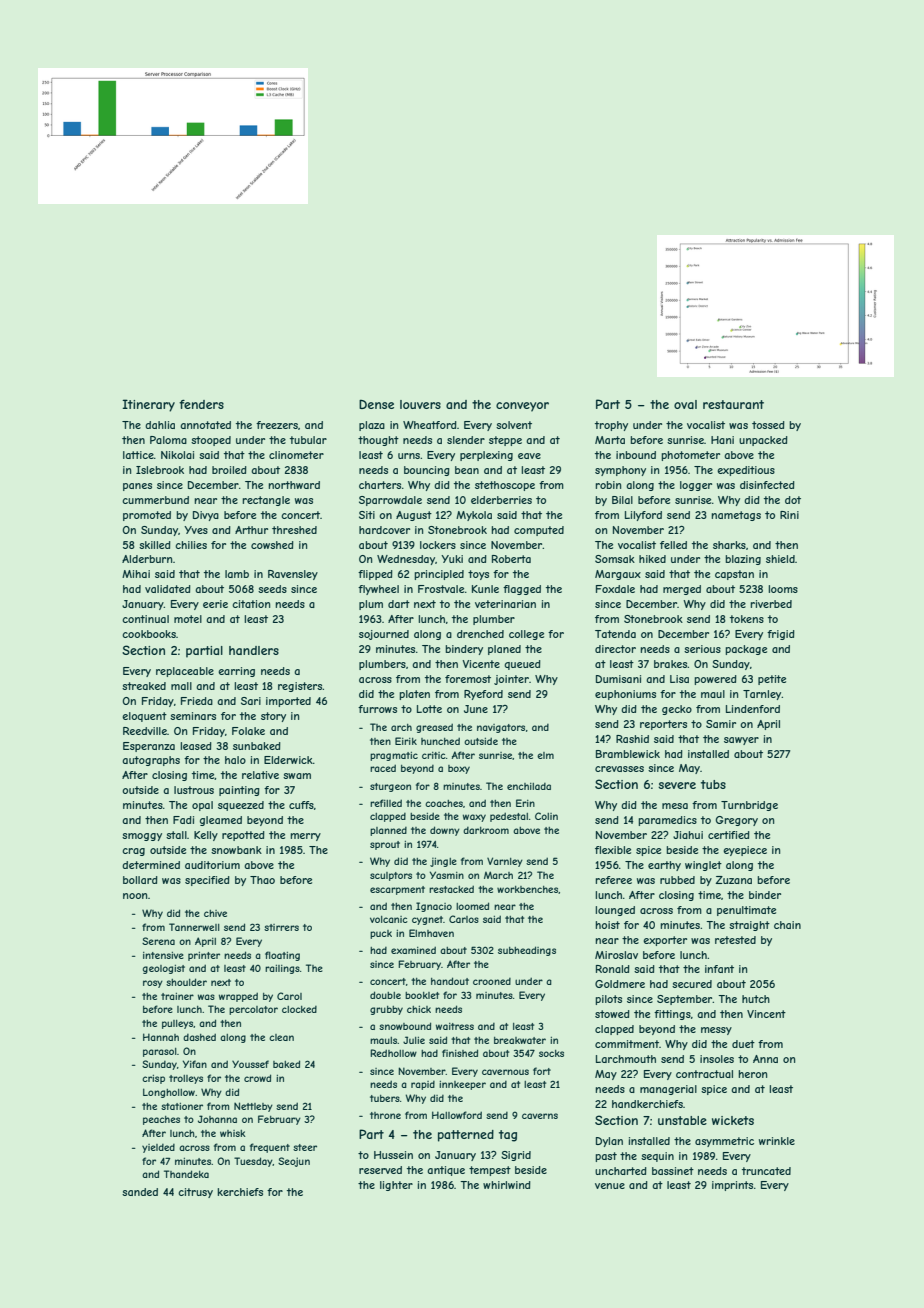 The width and height of the screenshot is (924, 1308). Describe the element at coordinates (462, 1085) in the screenshot. I see `innkeeper` at that location.
